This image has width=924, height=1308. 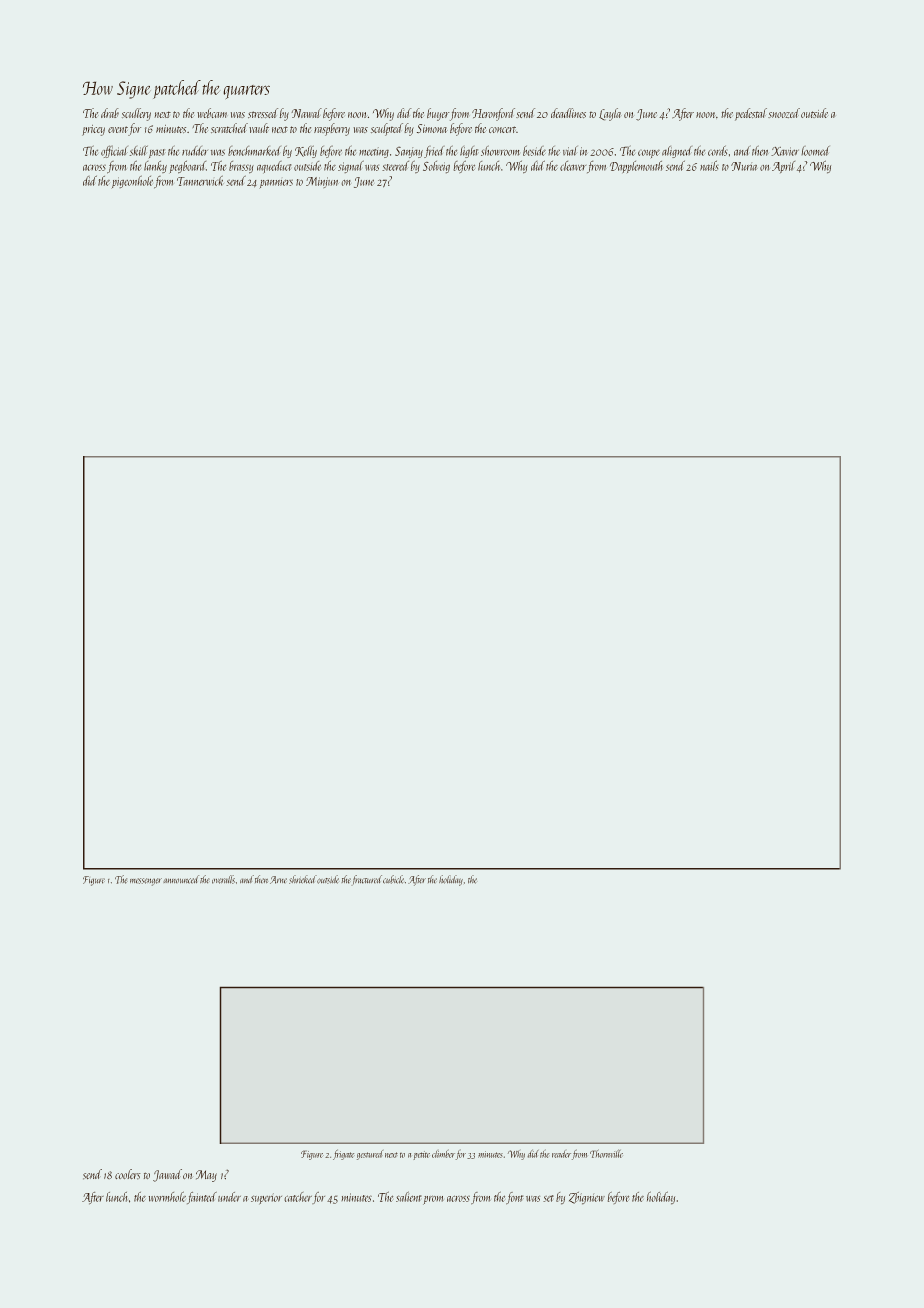 What do you see at coordinates (367, 879) in the image?
I see `fractured` at bounding box center [367, 879].
